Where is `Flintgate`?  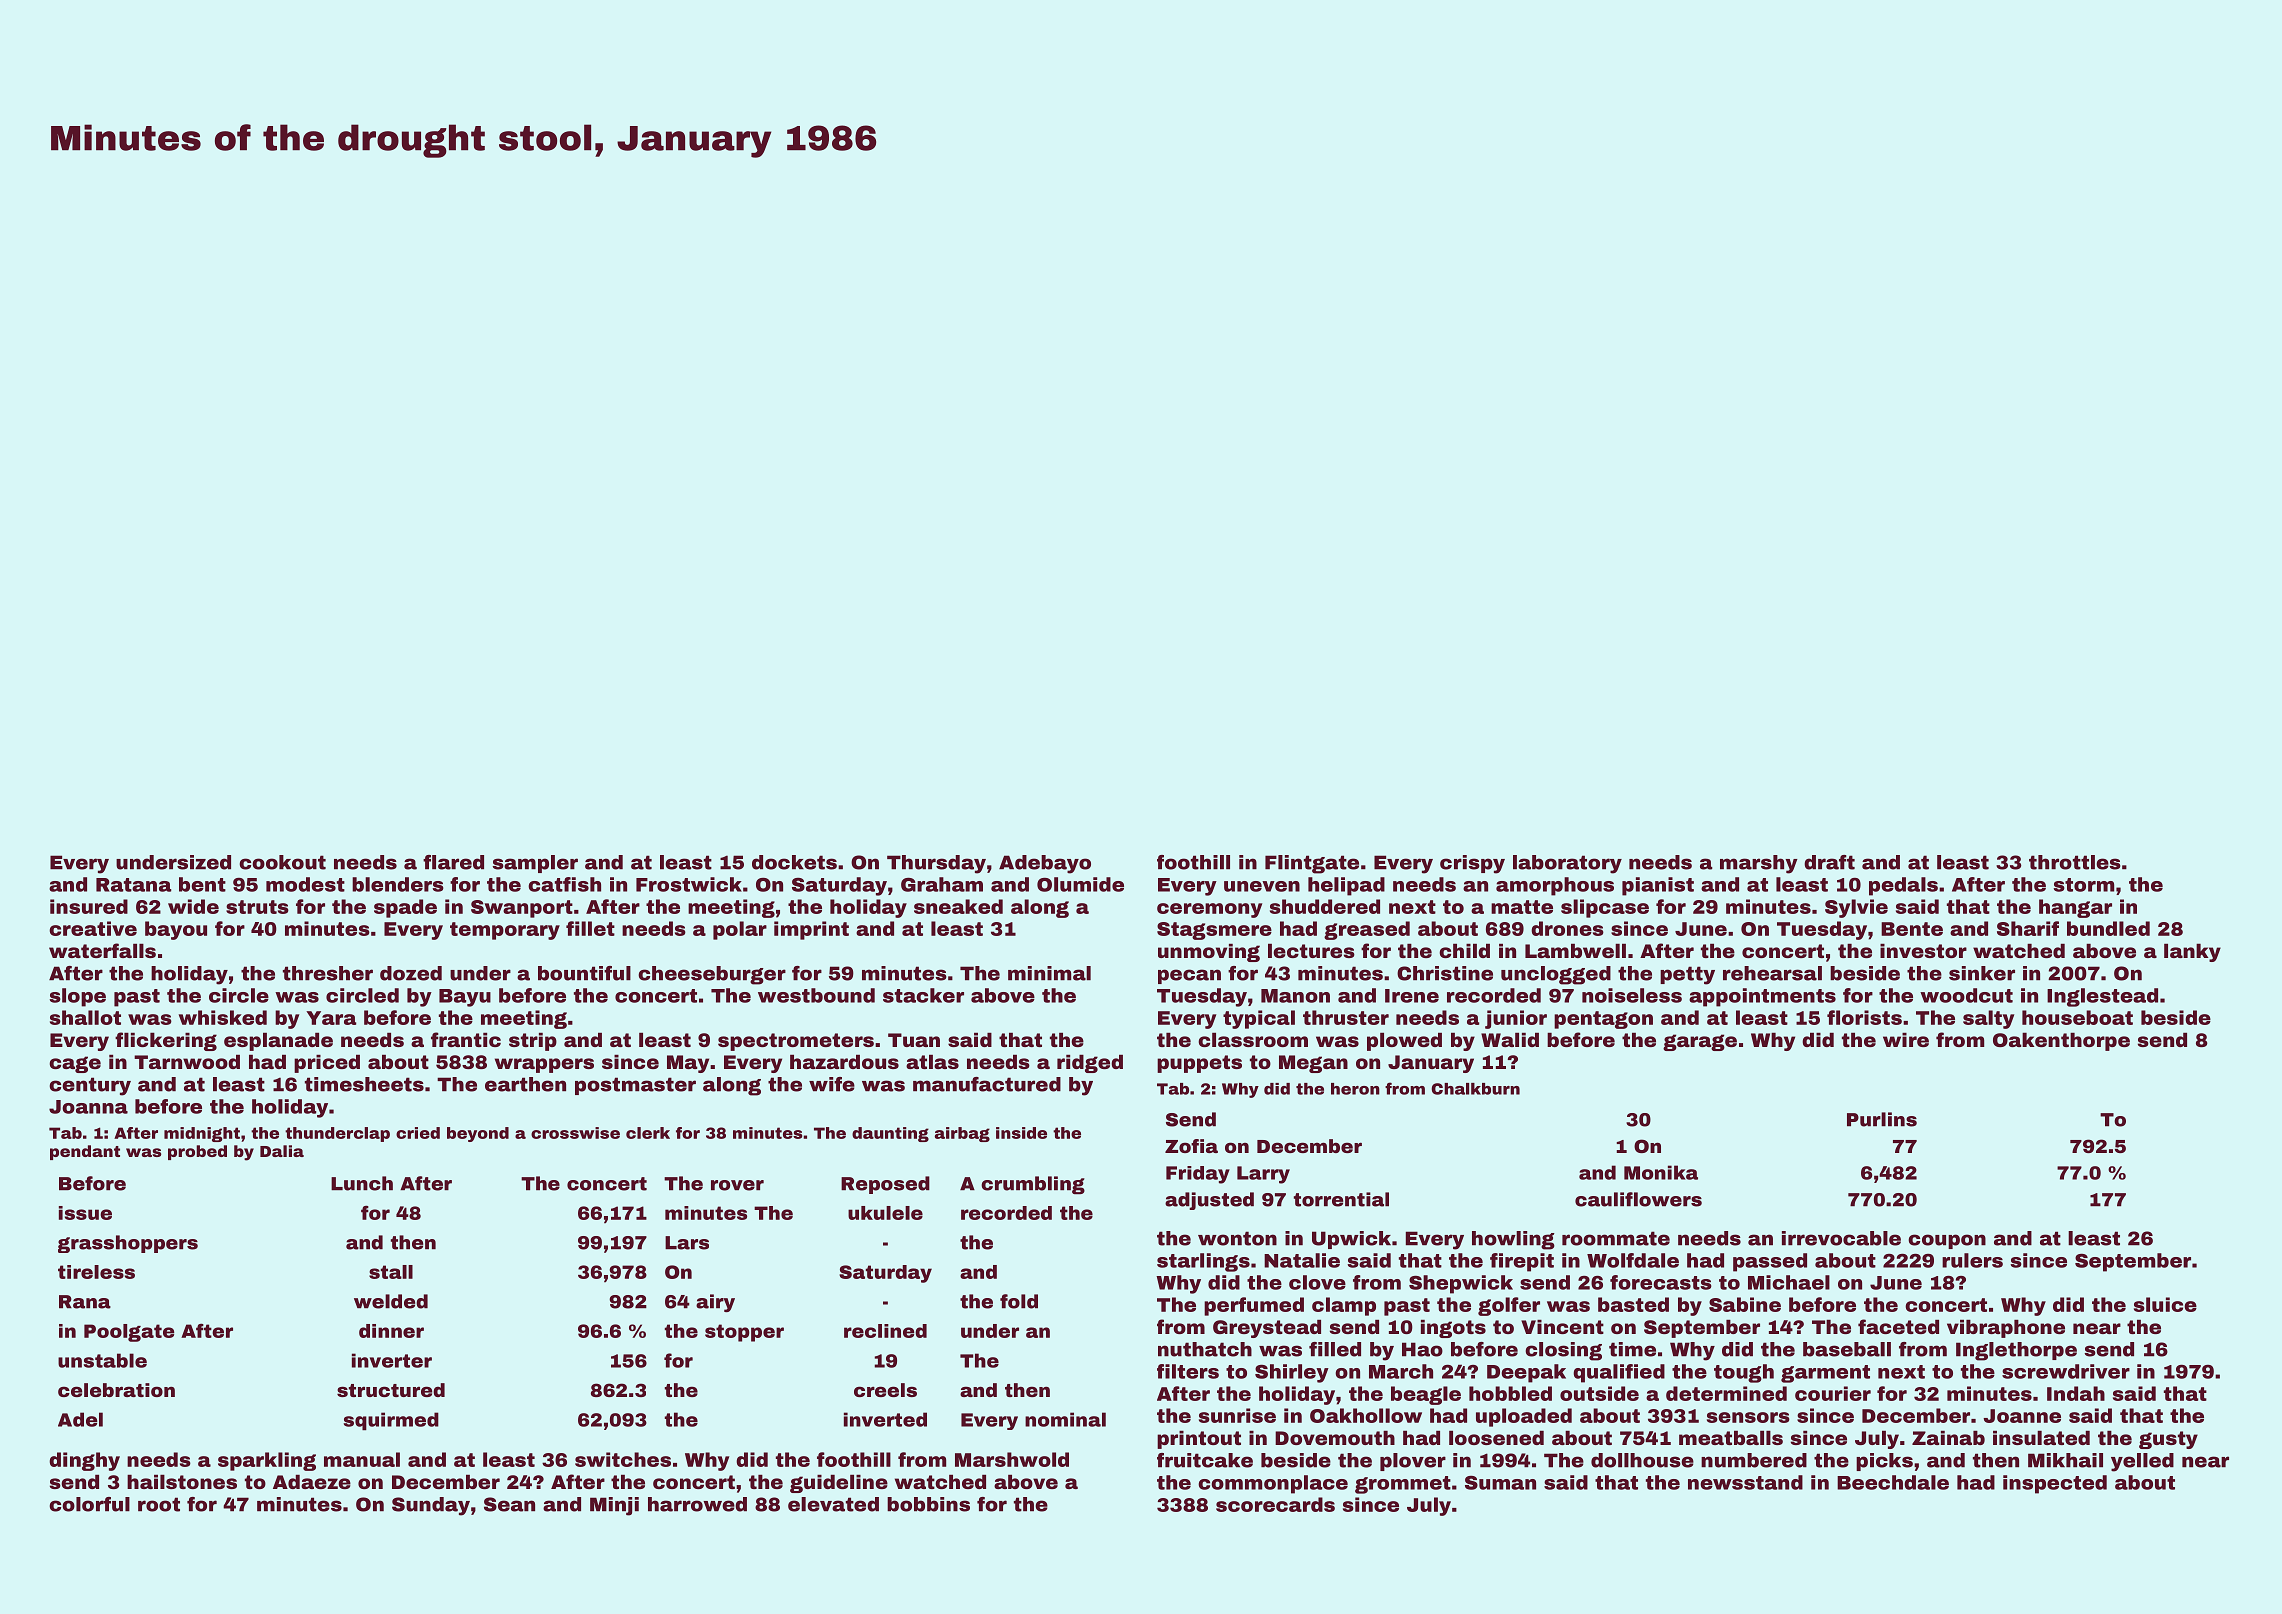 Flintgate is located at coordinates (1312, 864).
